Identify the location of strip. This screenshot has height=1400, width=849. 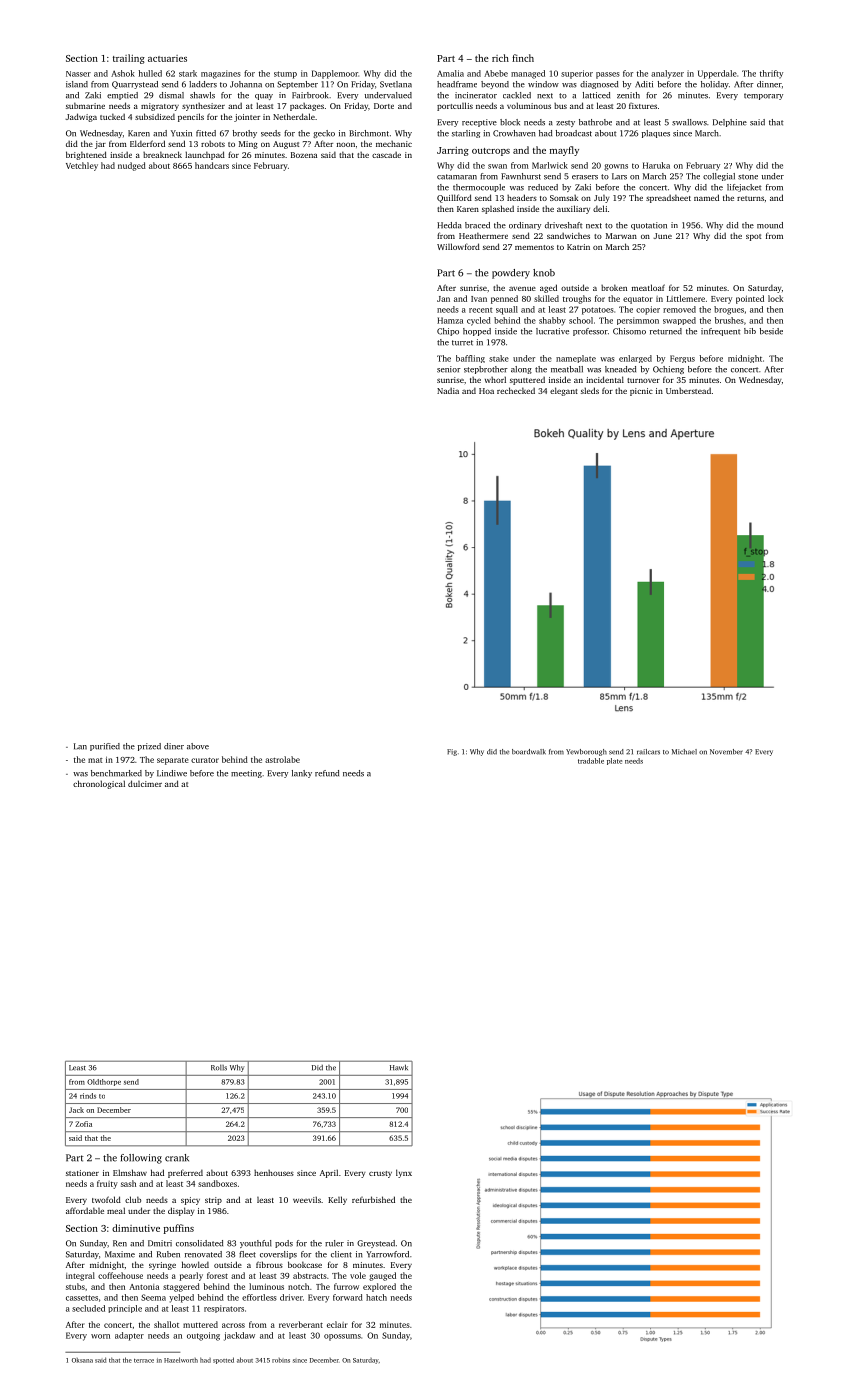
(213, 1201).
